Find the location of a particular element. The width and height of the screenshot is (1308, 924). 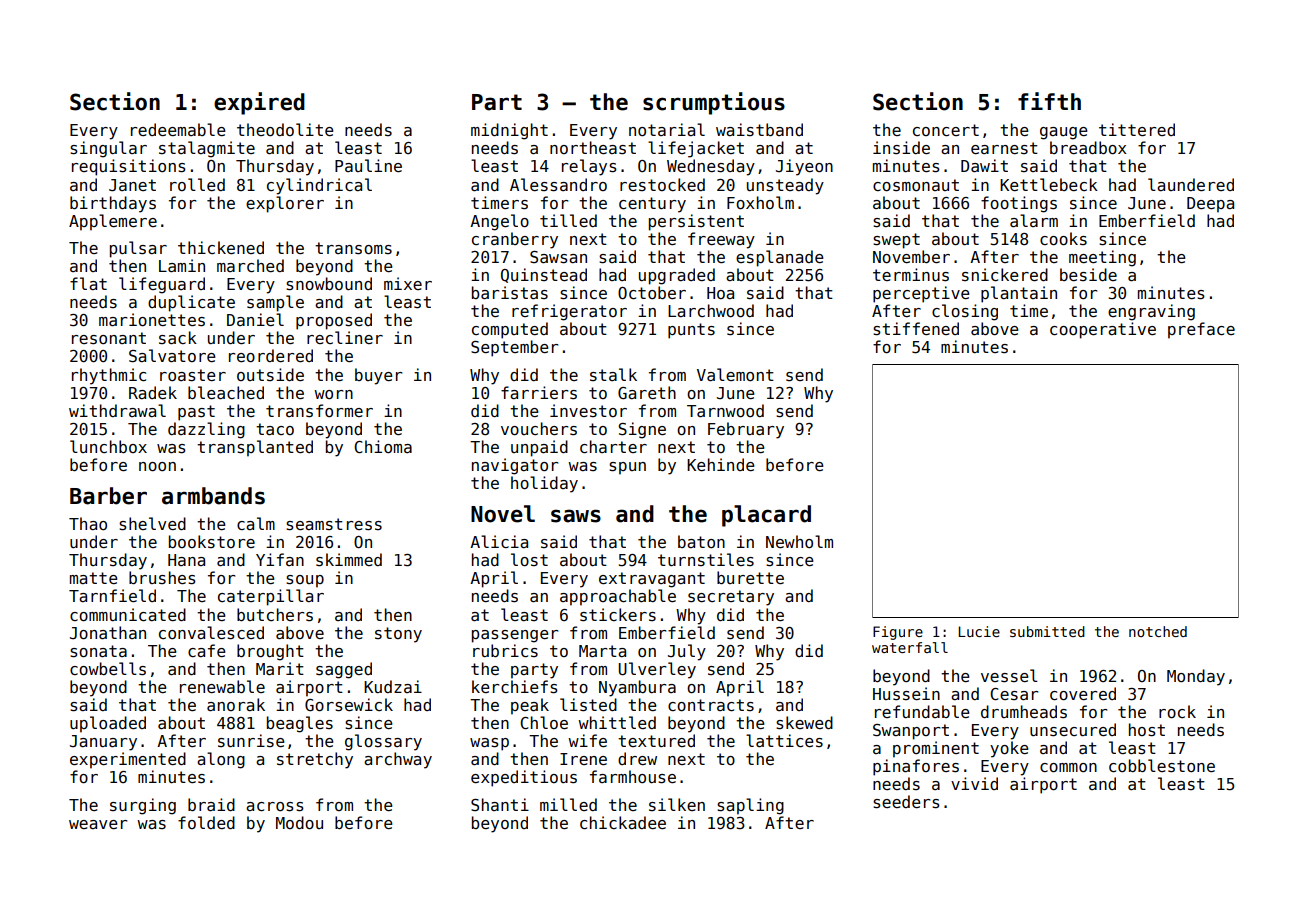

burette is located at coordinates (750, 577).
